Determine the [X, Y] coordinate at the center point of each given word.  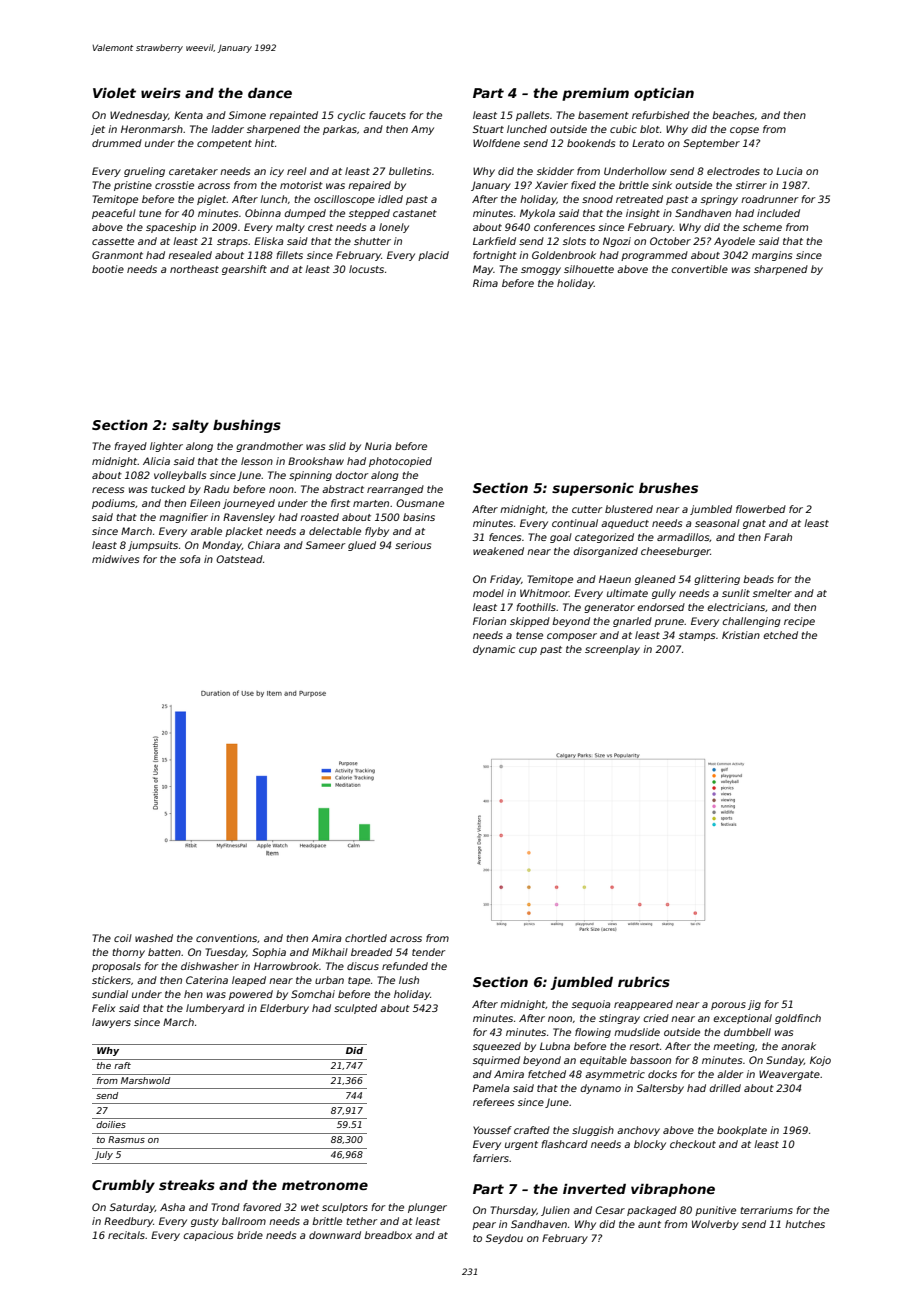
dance [270, 93]
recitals [126, 1235]
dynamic [494, 650]
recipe [799, 622]
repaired [369, 186]
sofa [190, 559]
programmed [654, 256]
